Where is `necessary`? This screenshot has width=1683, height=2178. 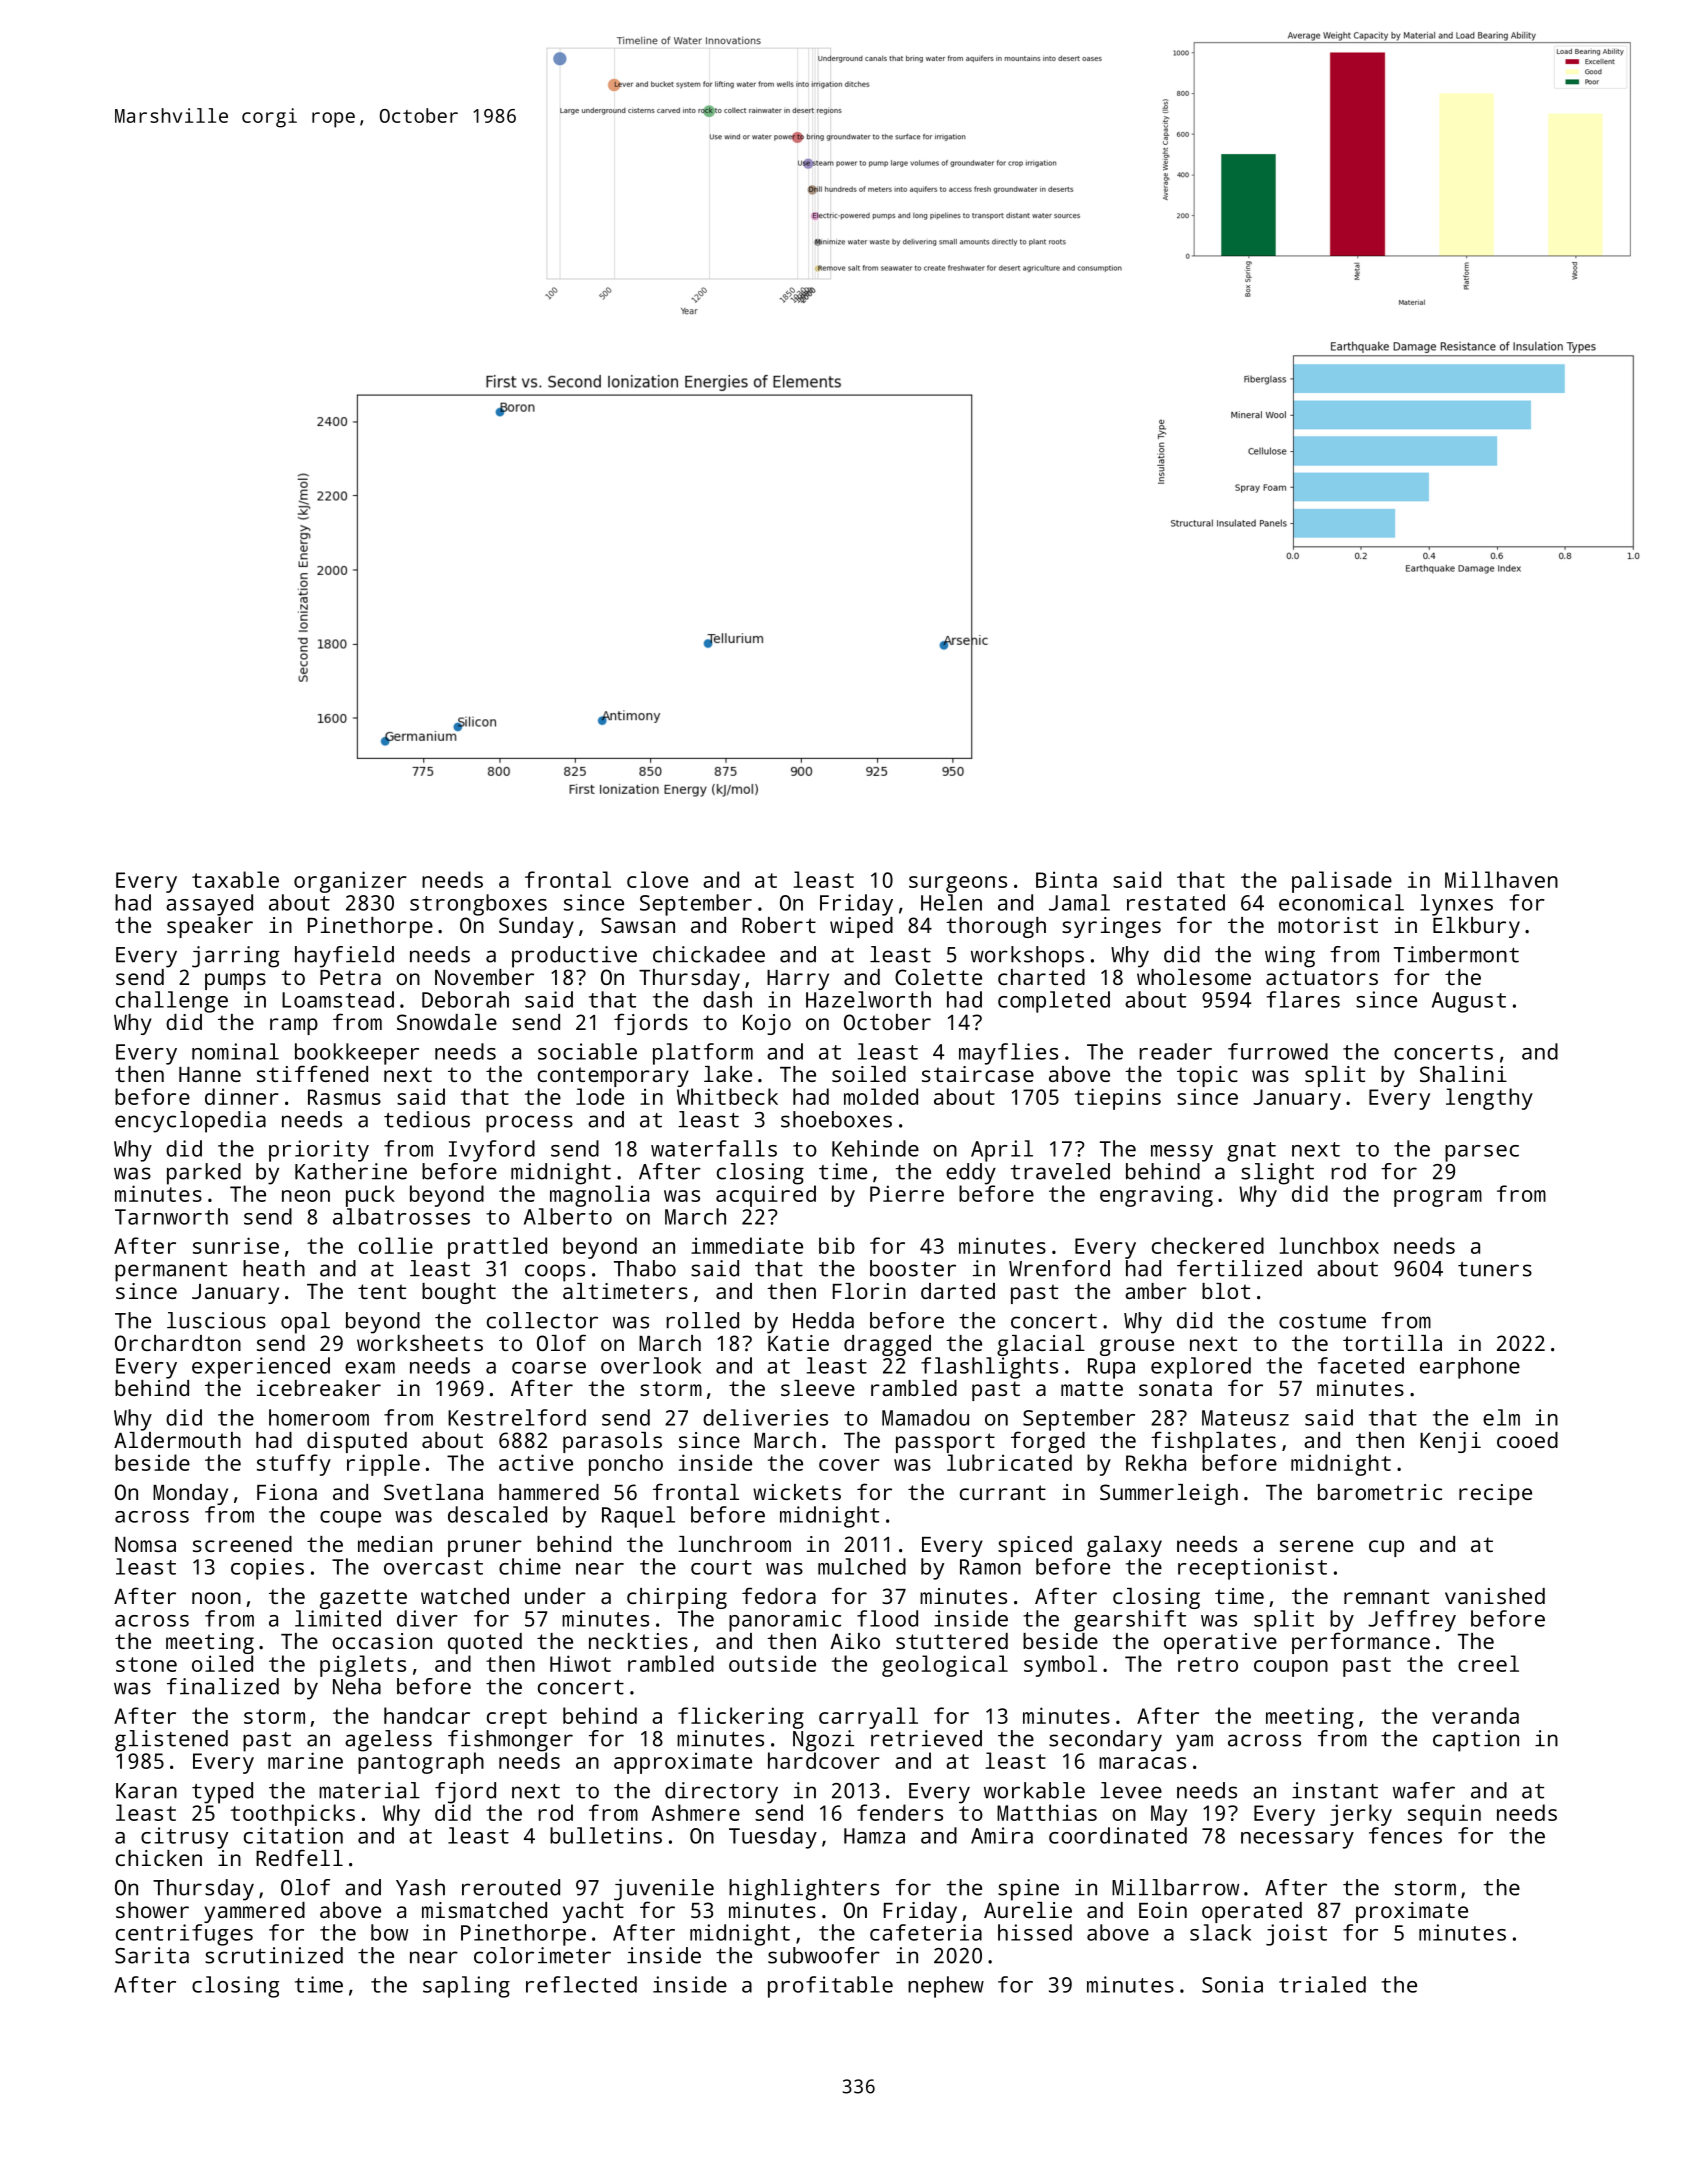
necessary is located at coordinates (1297, 1840).
